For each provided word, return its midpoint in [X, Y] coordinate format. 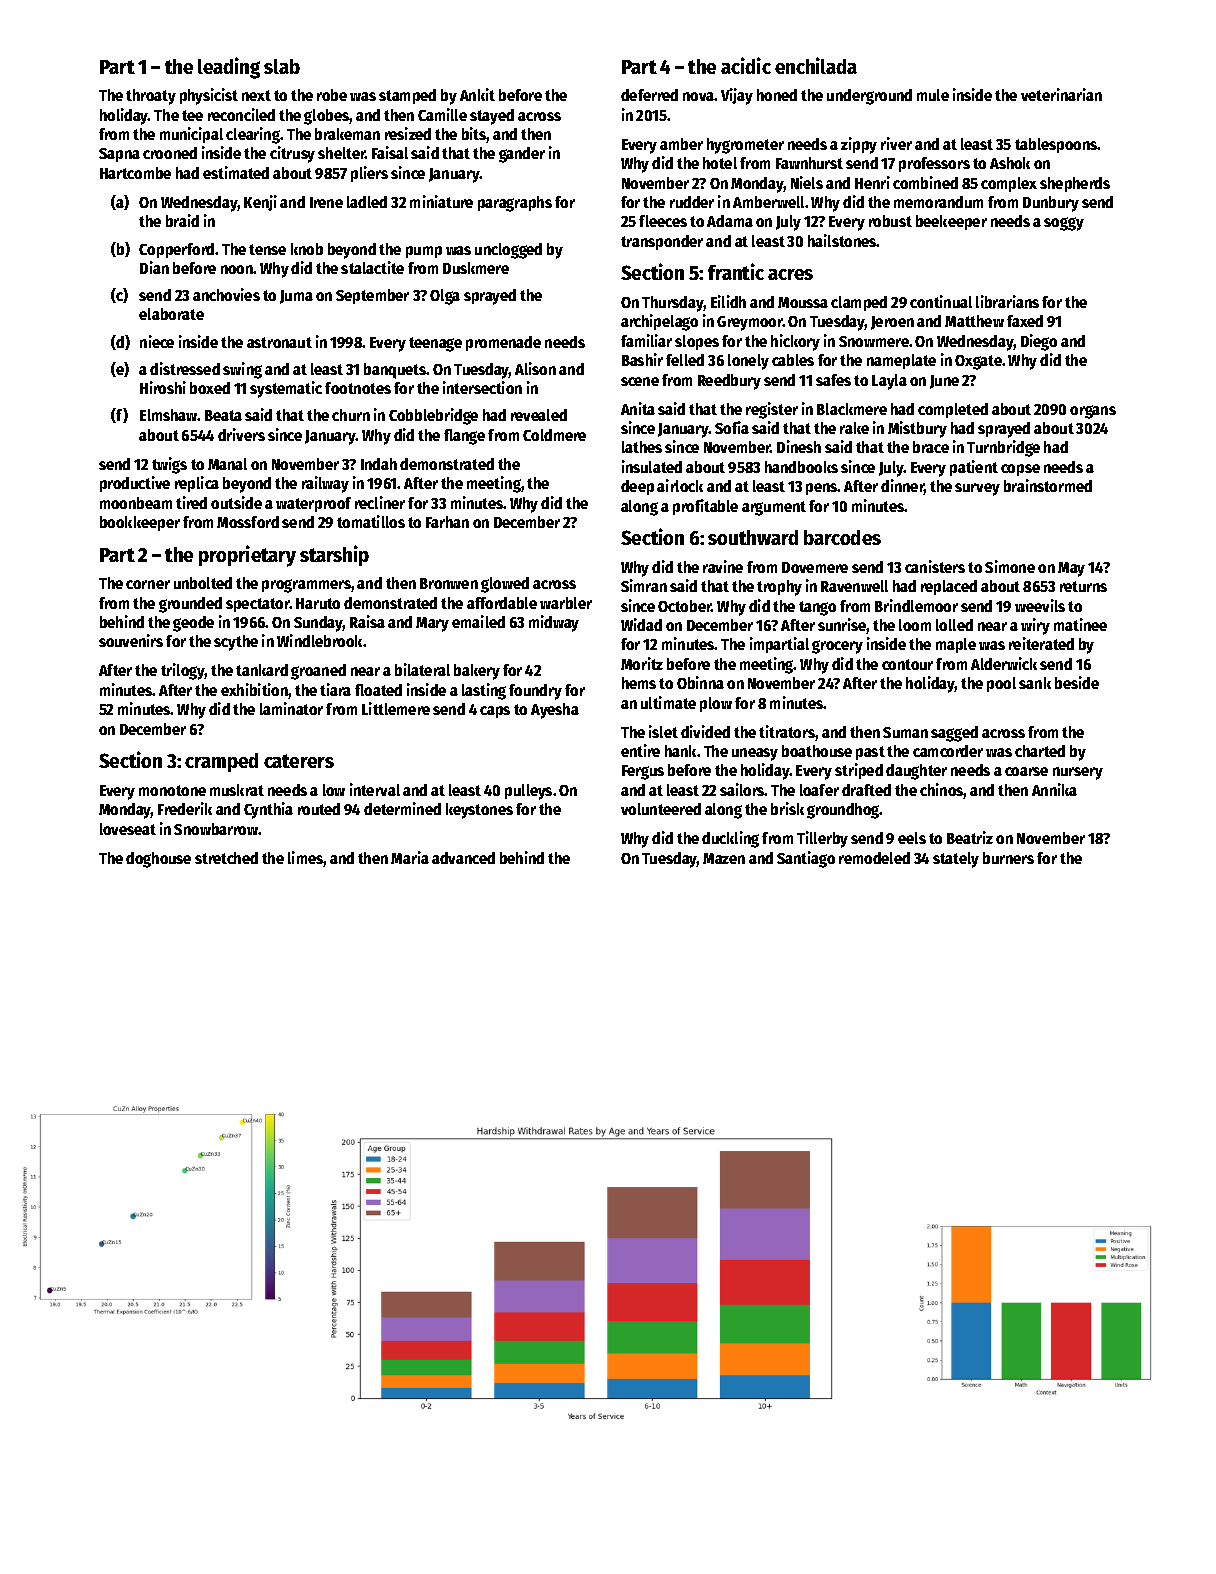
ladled [367, 202]
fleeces [663, 221]
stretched [226, 858]
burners [1008, 858]
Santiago [806, 859]
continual [941, 301]
